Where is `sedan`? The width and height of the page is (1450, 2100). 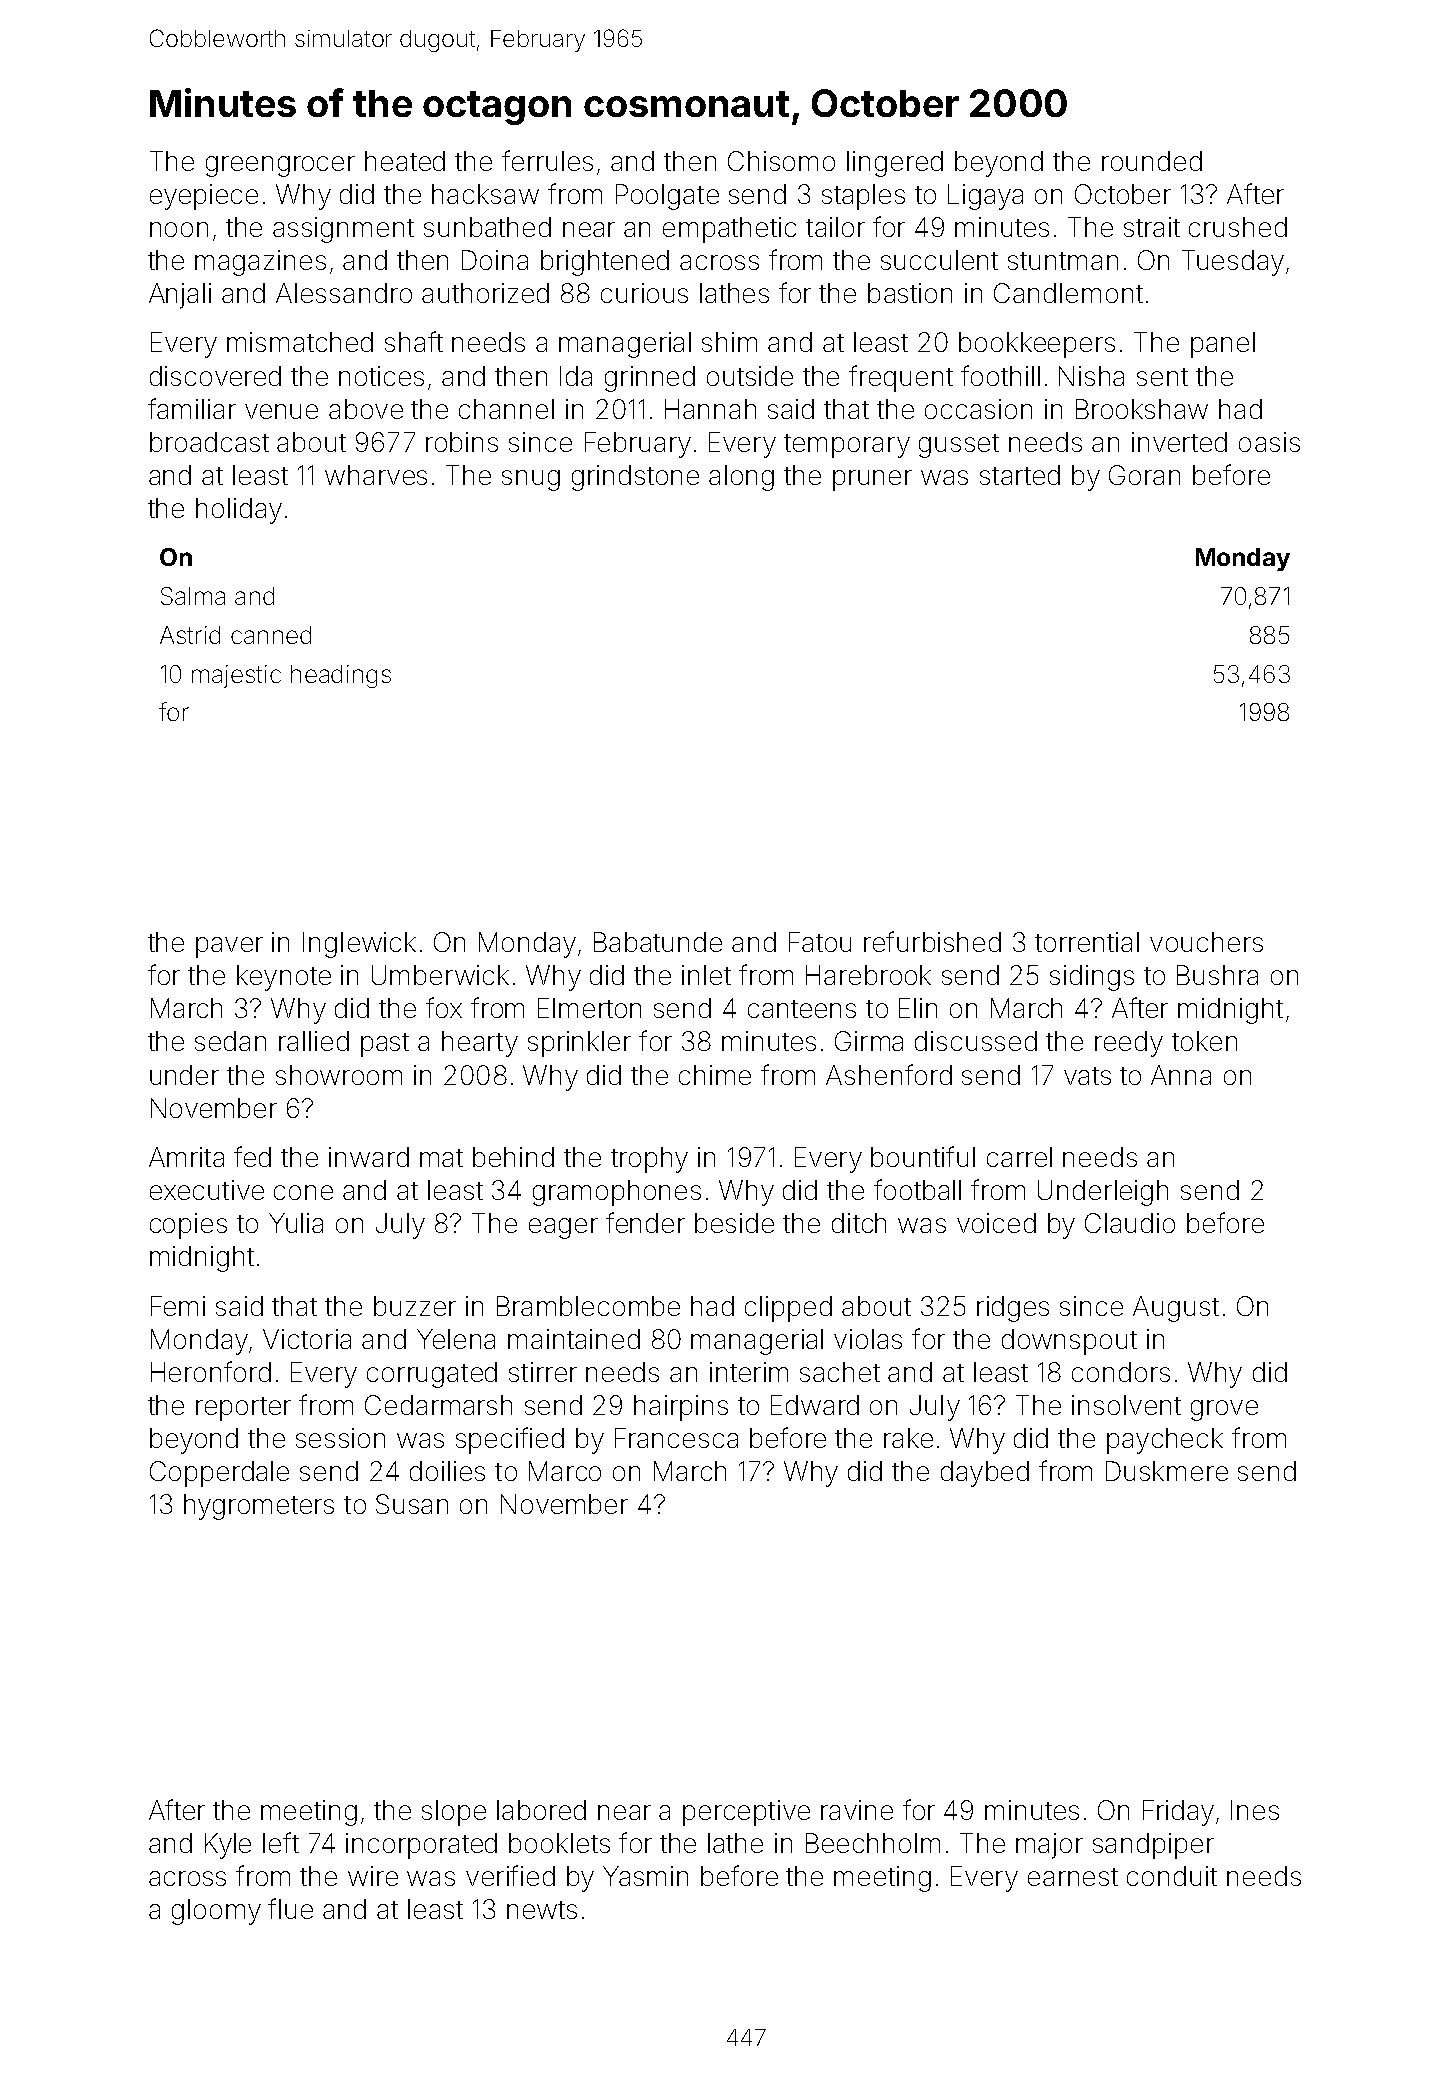 sedan is located at coordinates (230, 1041).
